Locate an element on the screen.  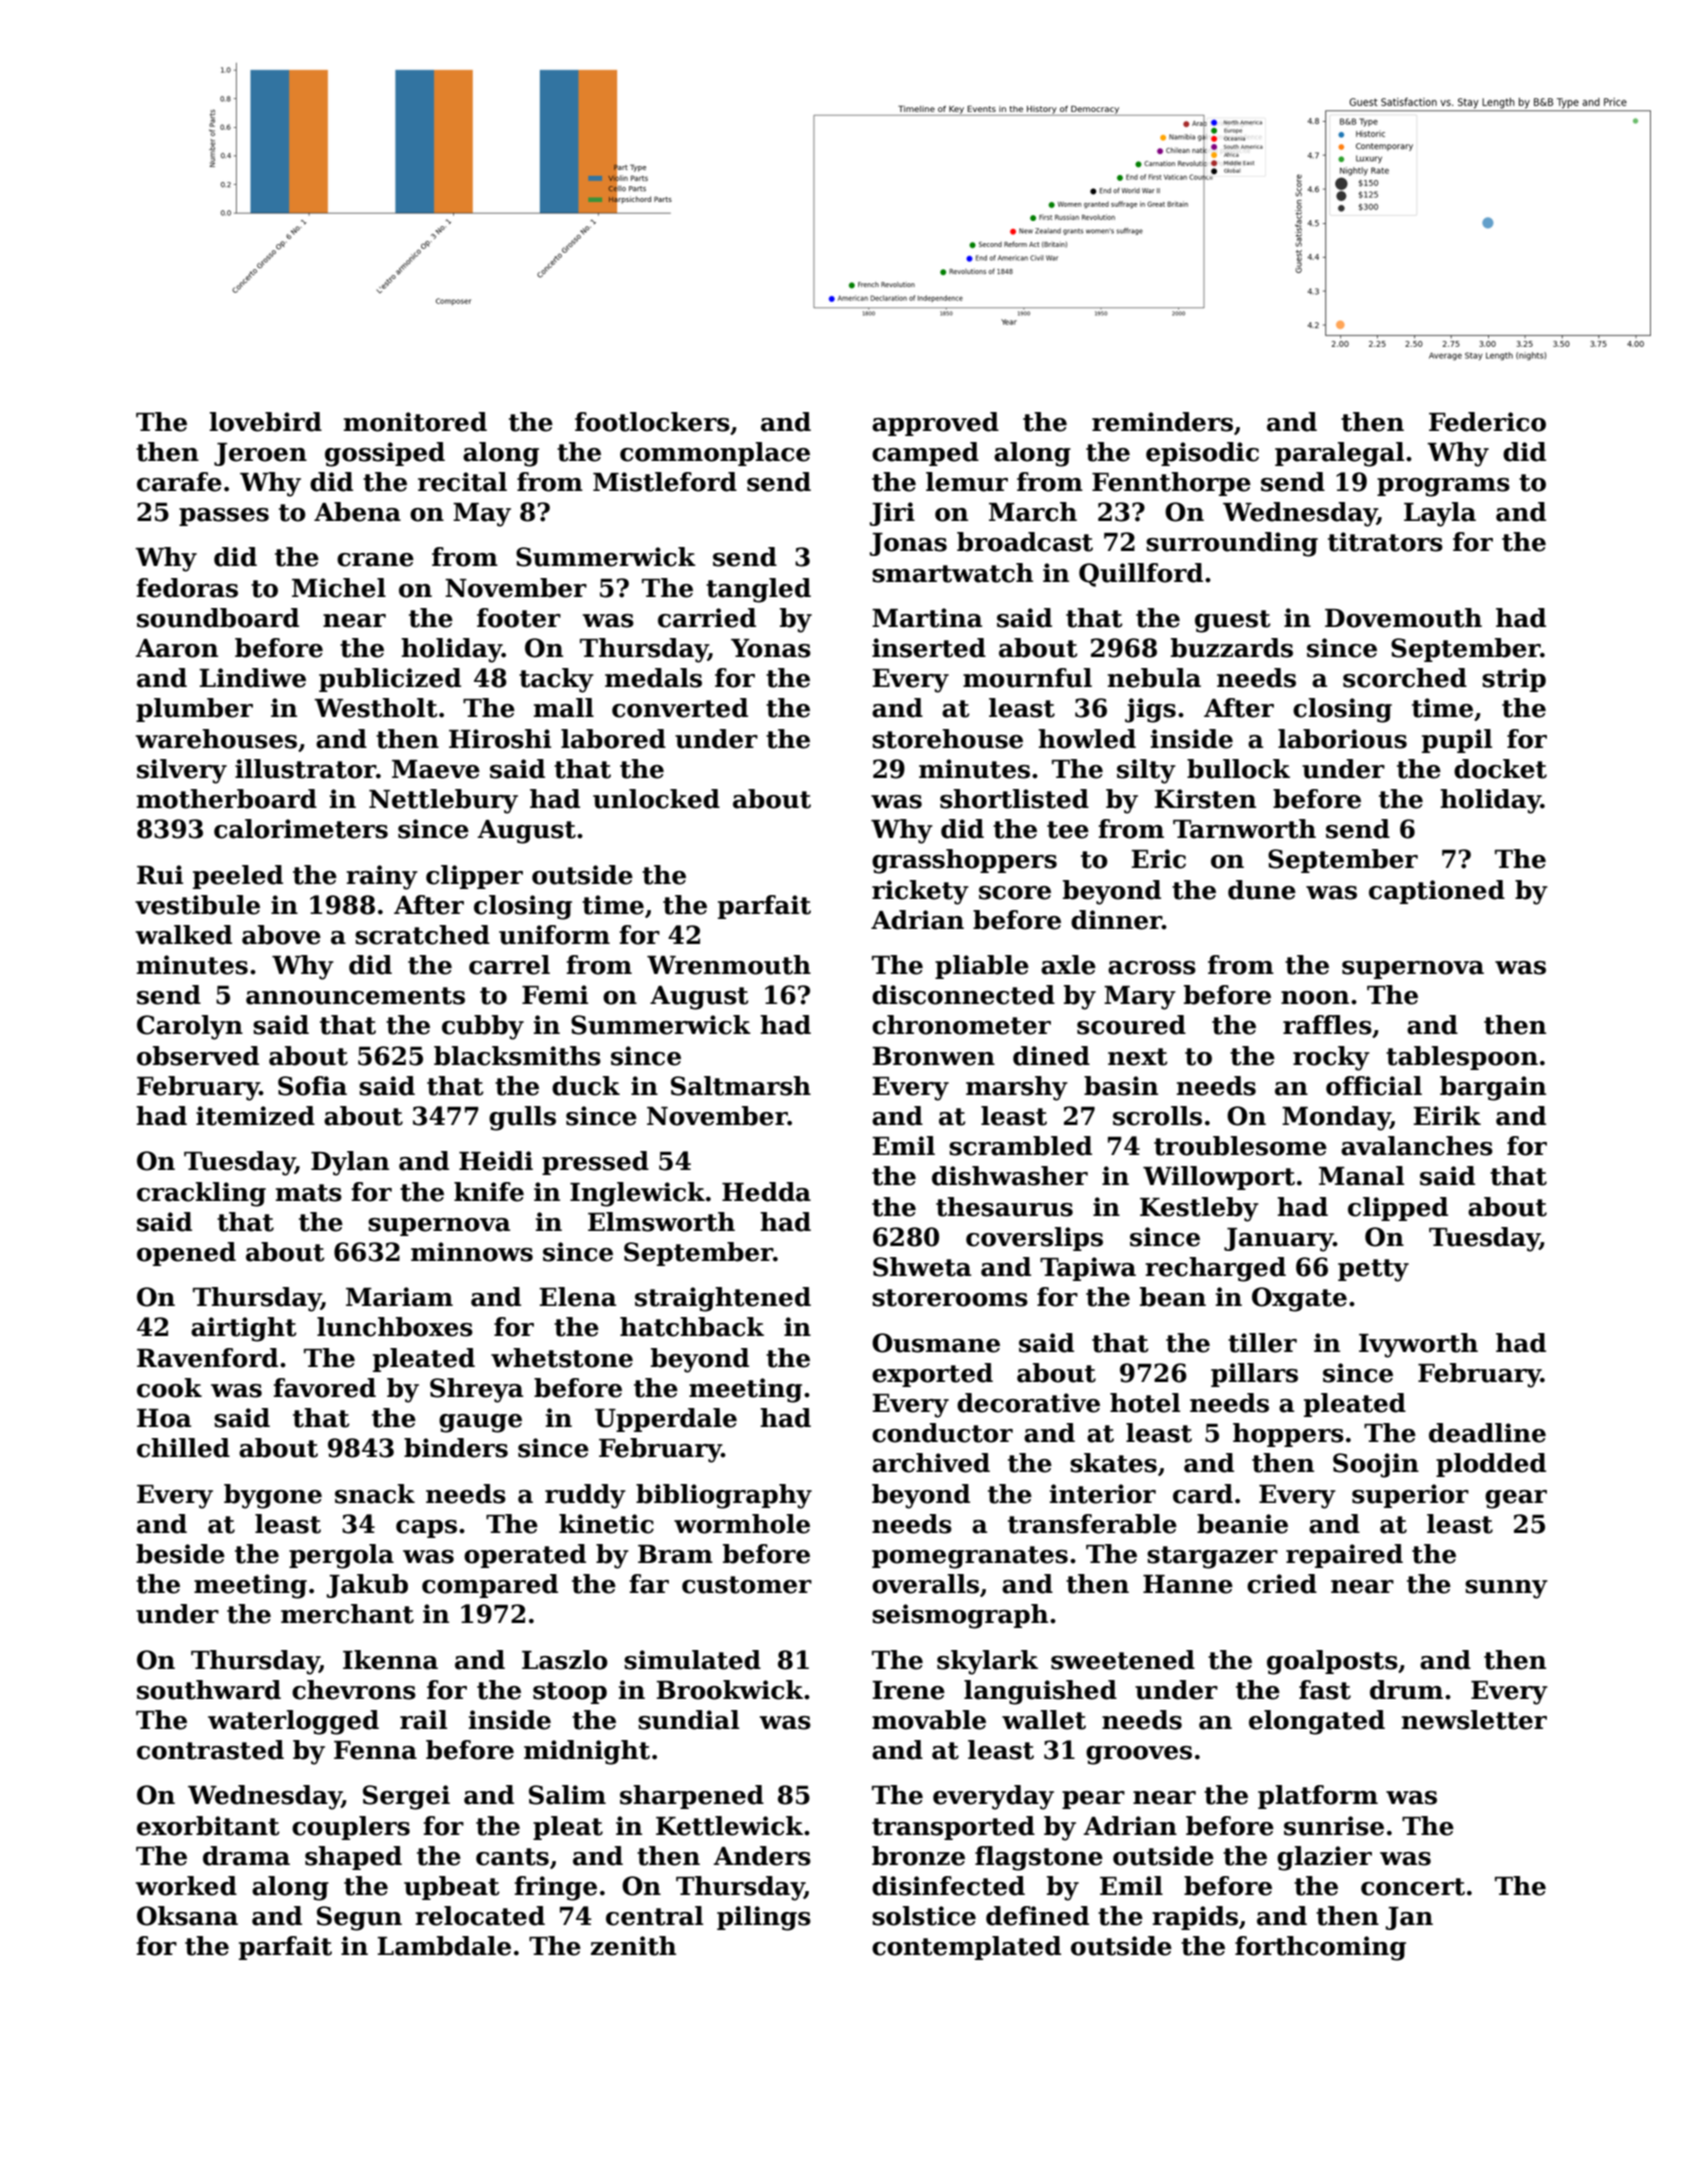
duck is located at coordinates (586, 1086).
